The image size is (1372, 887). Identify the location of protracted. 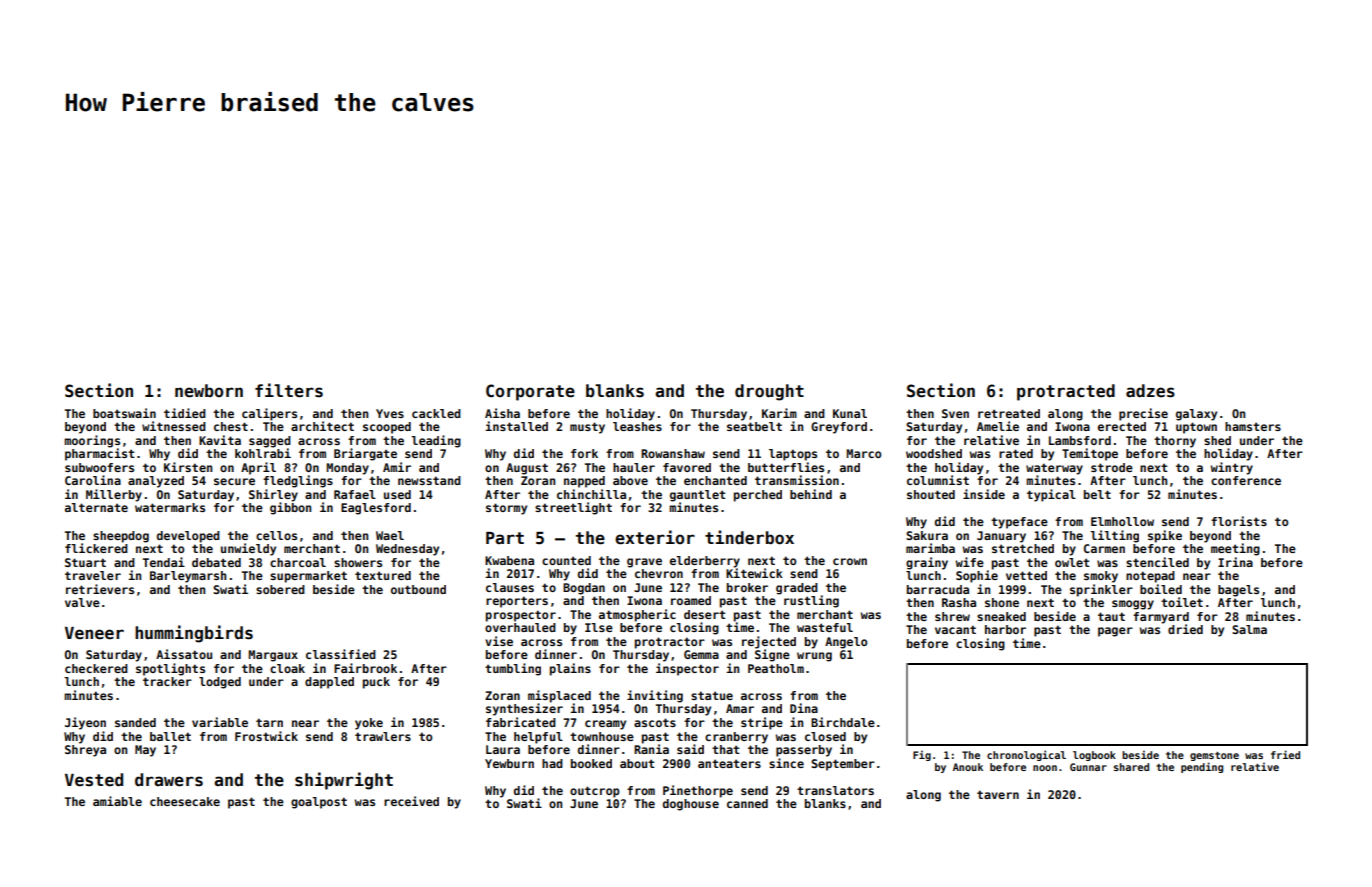
(1066, 392).
